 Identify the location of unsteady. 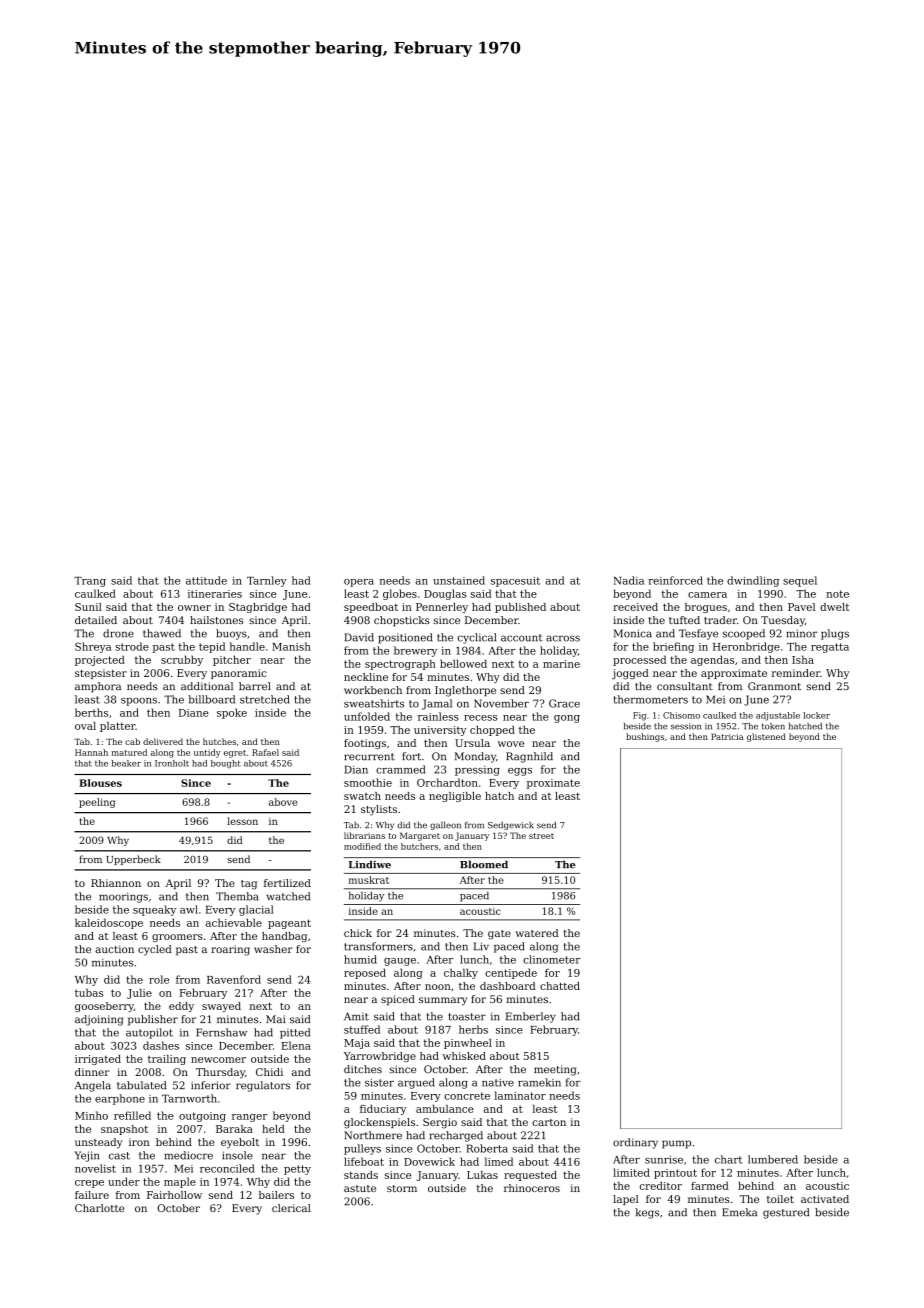
(99, 1143).
